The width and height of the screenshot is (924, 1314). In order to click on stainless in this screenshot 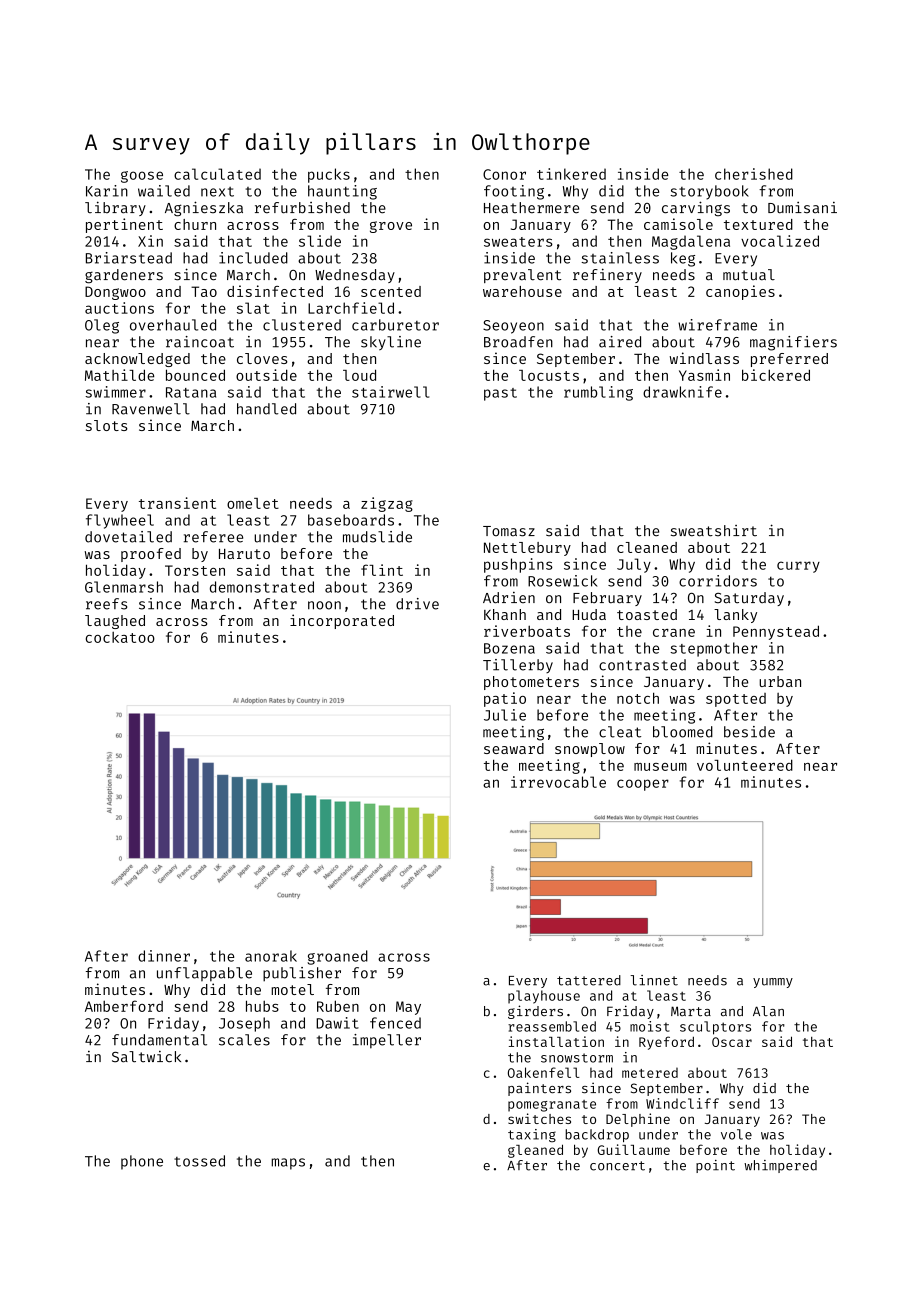, I will do `click(620, 258)`.
